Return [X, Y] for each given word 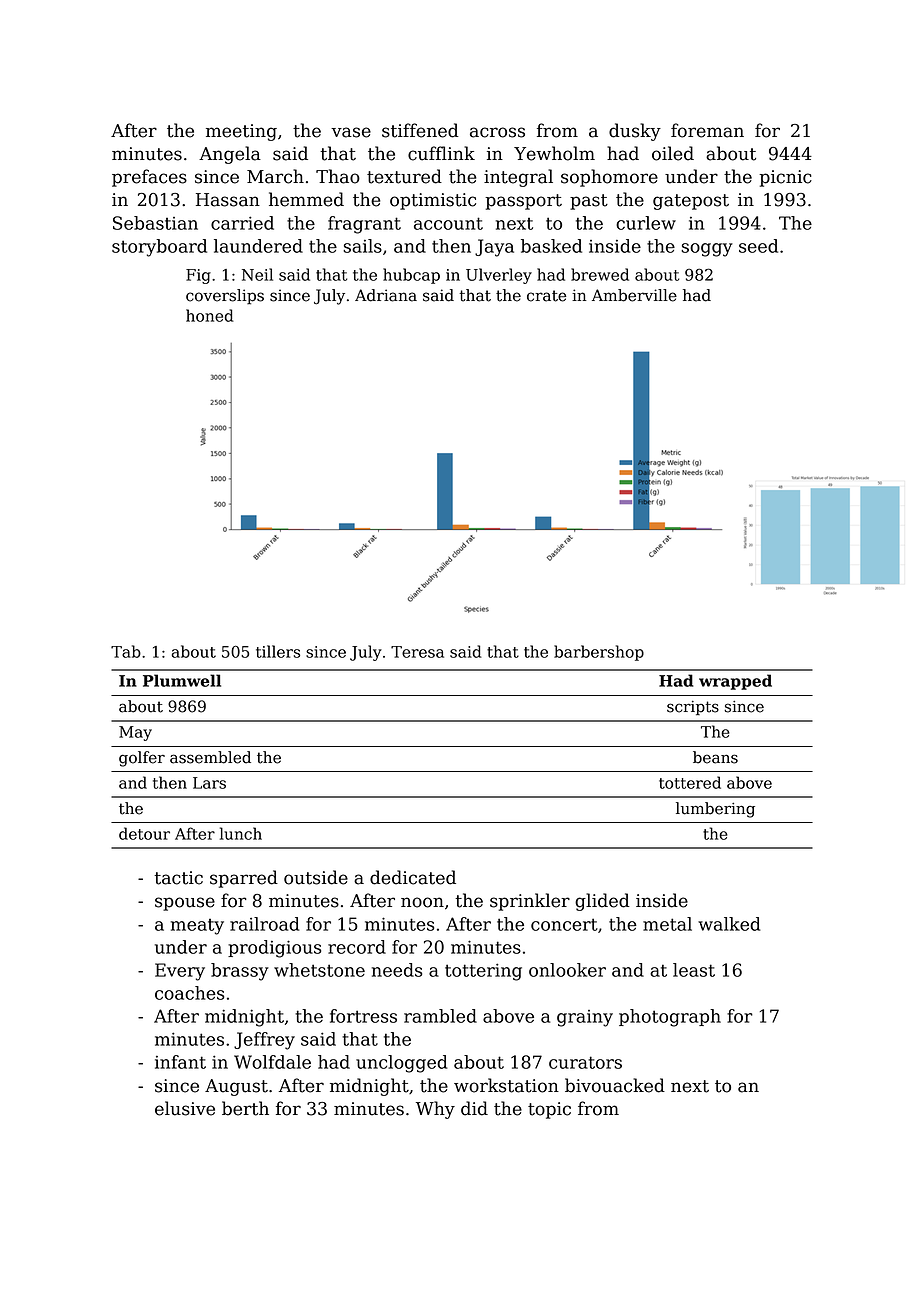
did [474, 1108]
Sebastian [155, 223]
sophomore [609, 178]
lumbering [715, 810]
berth [245, 1108]
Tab [126, 651]
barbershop [599, 653]
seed [758, 246]
